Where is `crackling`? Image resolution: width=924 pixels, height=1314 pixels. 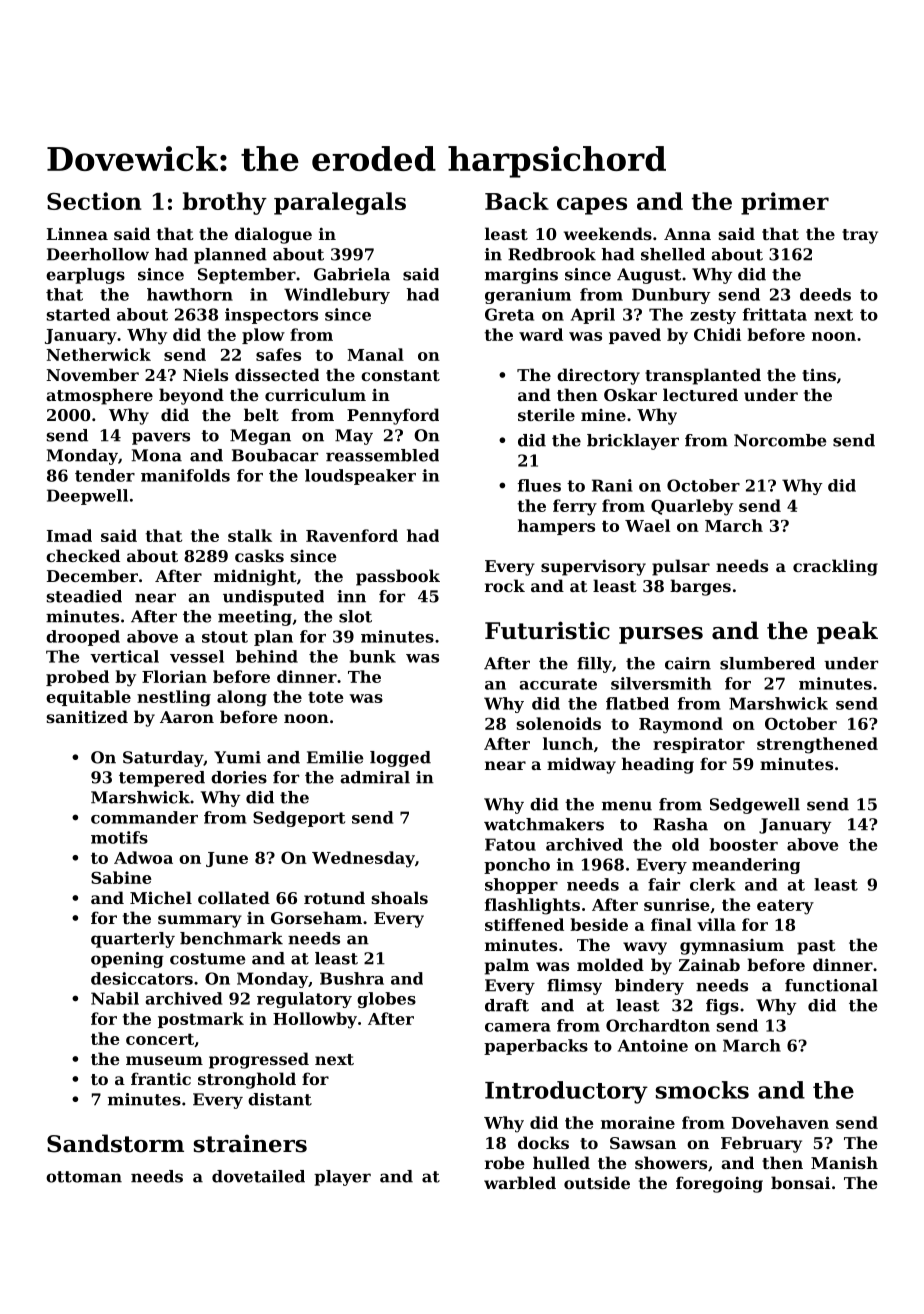
crackling is located at coordinates (835, 567).
